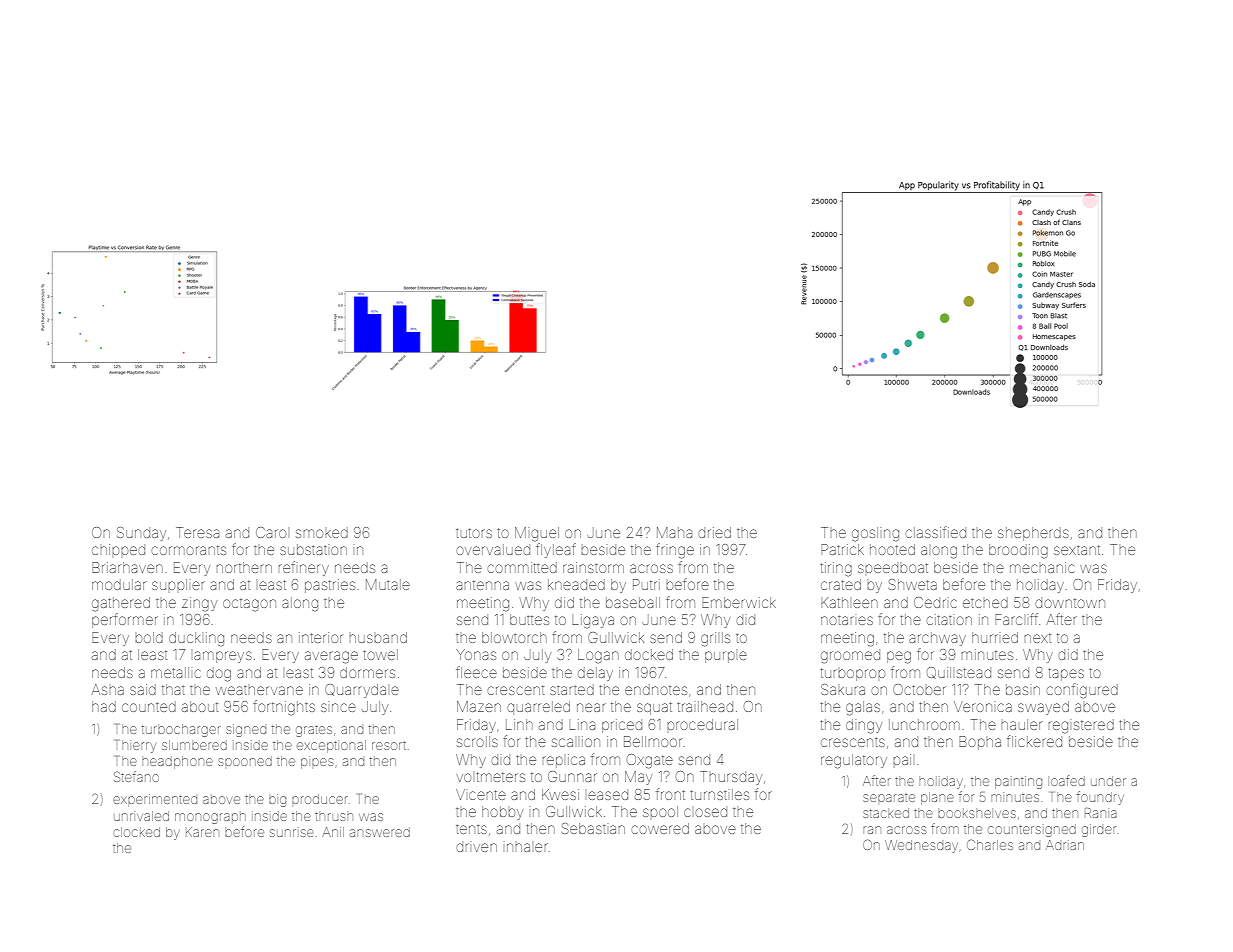 This screenshot has width=1233, height=952. I want to click on grills, so click(715, 639).
